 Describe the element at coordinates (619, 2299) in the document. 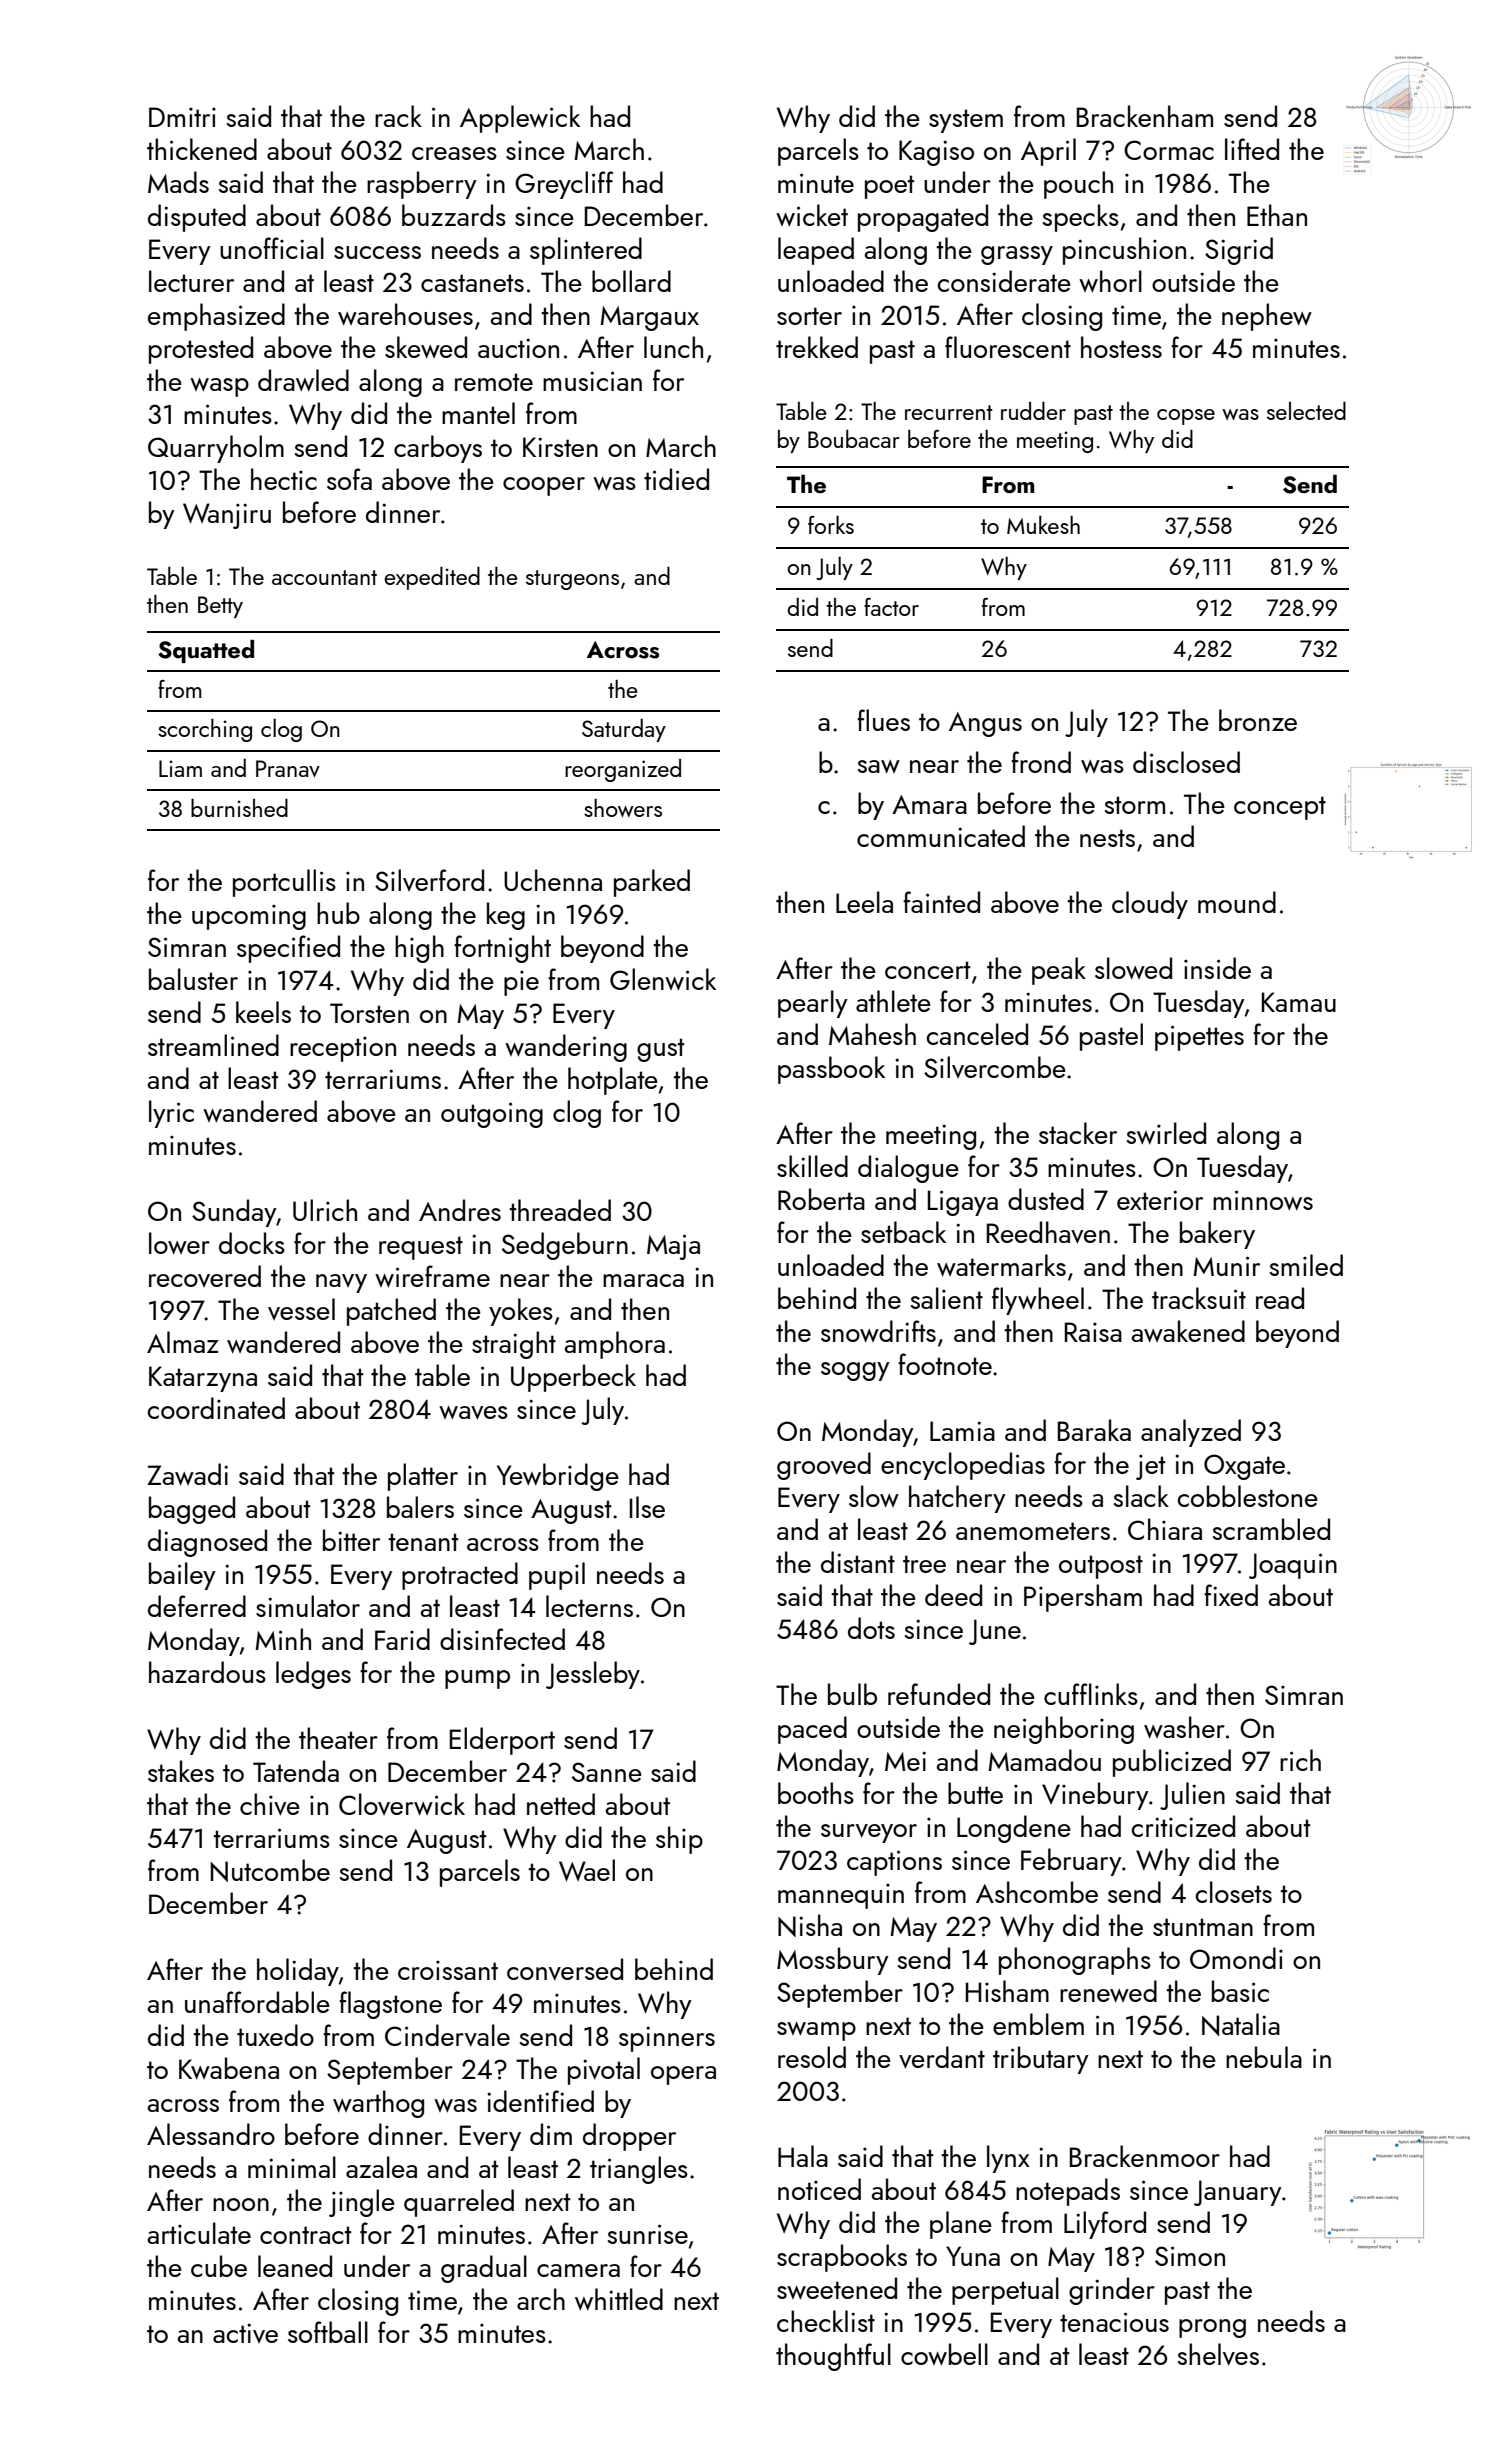

I see `whittled` at that location.
